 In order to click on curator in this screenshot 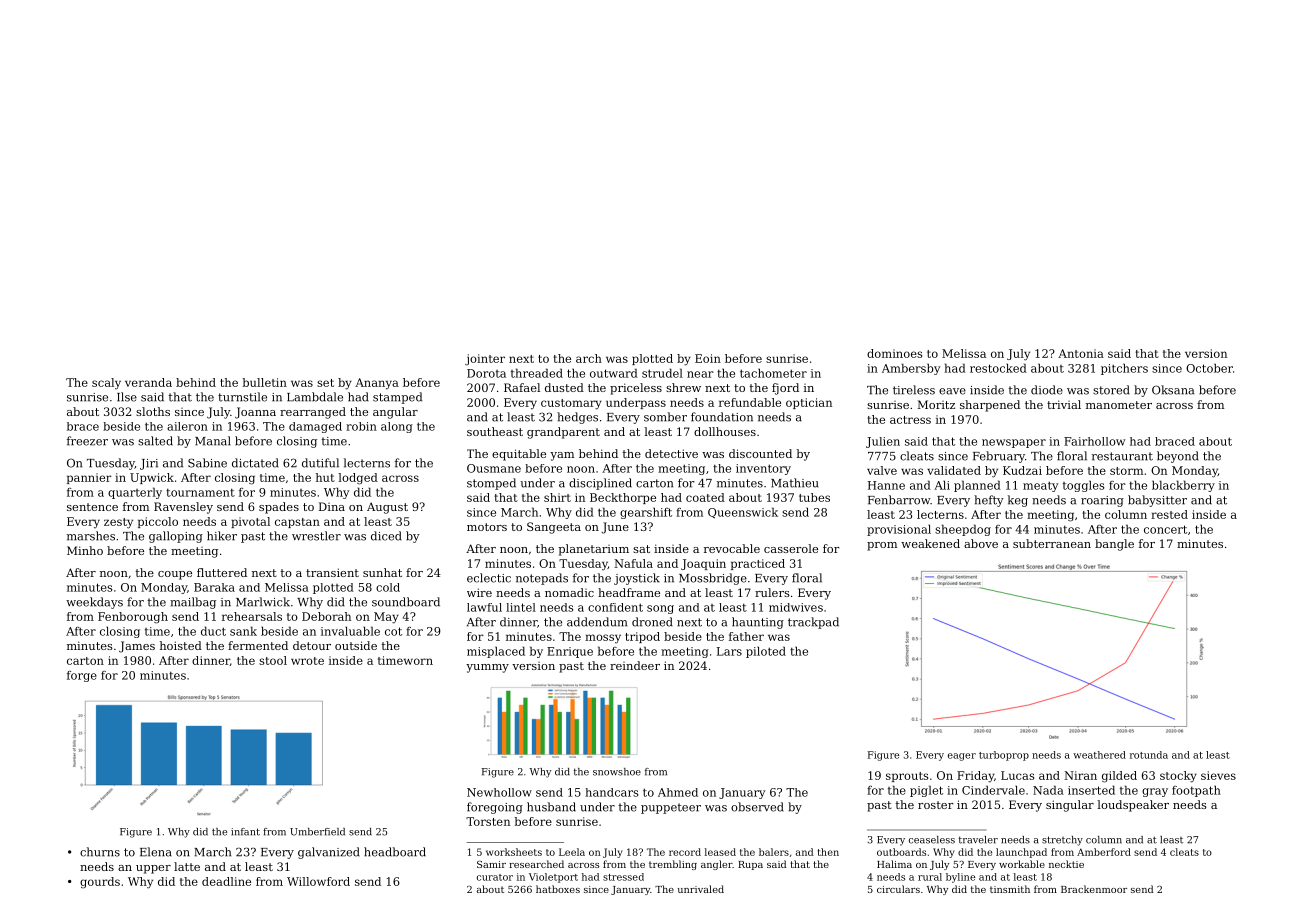, I will do `click(495, 877)`.
